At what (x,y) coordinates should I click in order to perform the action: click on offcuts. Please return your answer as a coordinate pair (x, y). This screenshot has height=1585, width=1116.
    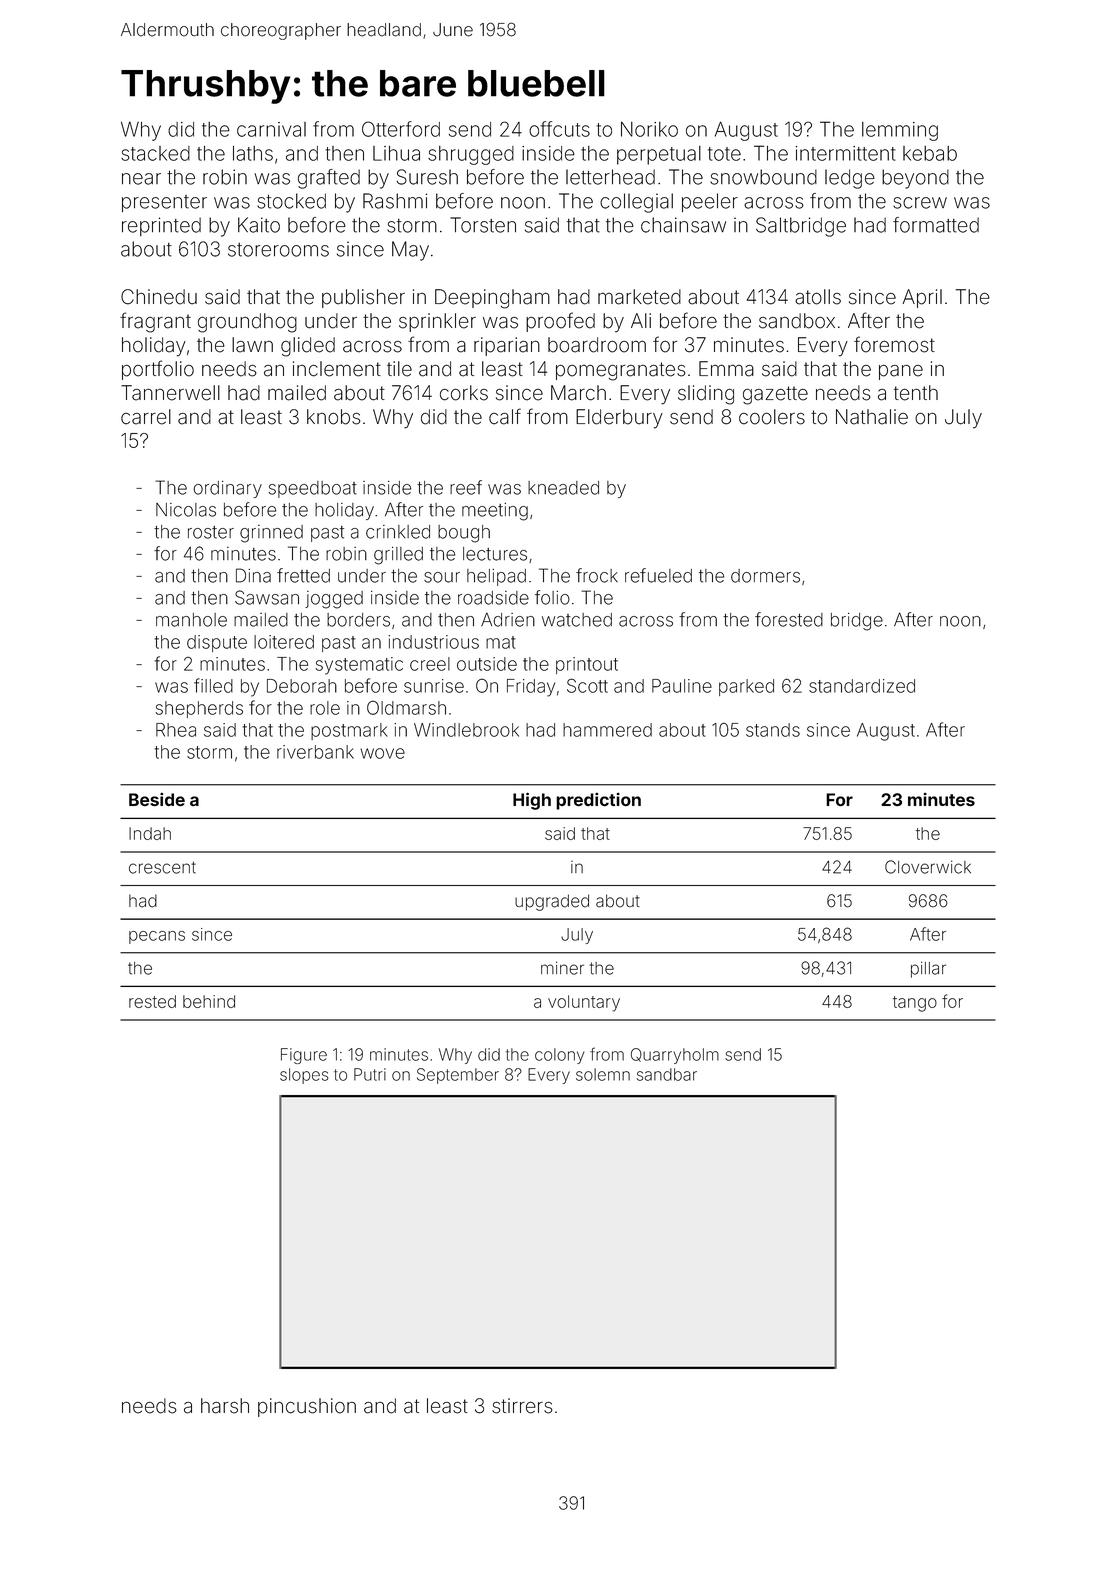
    Looking at the image, I should click on (559, 129).
